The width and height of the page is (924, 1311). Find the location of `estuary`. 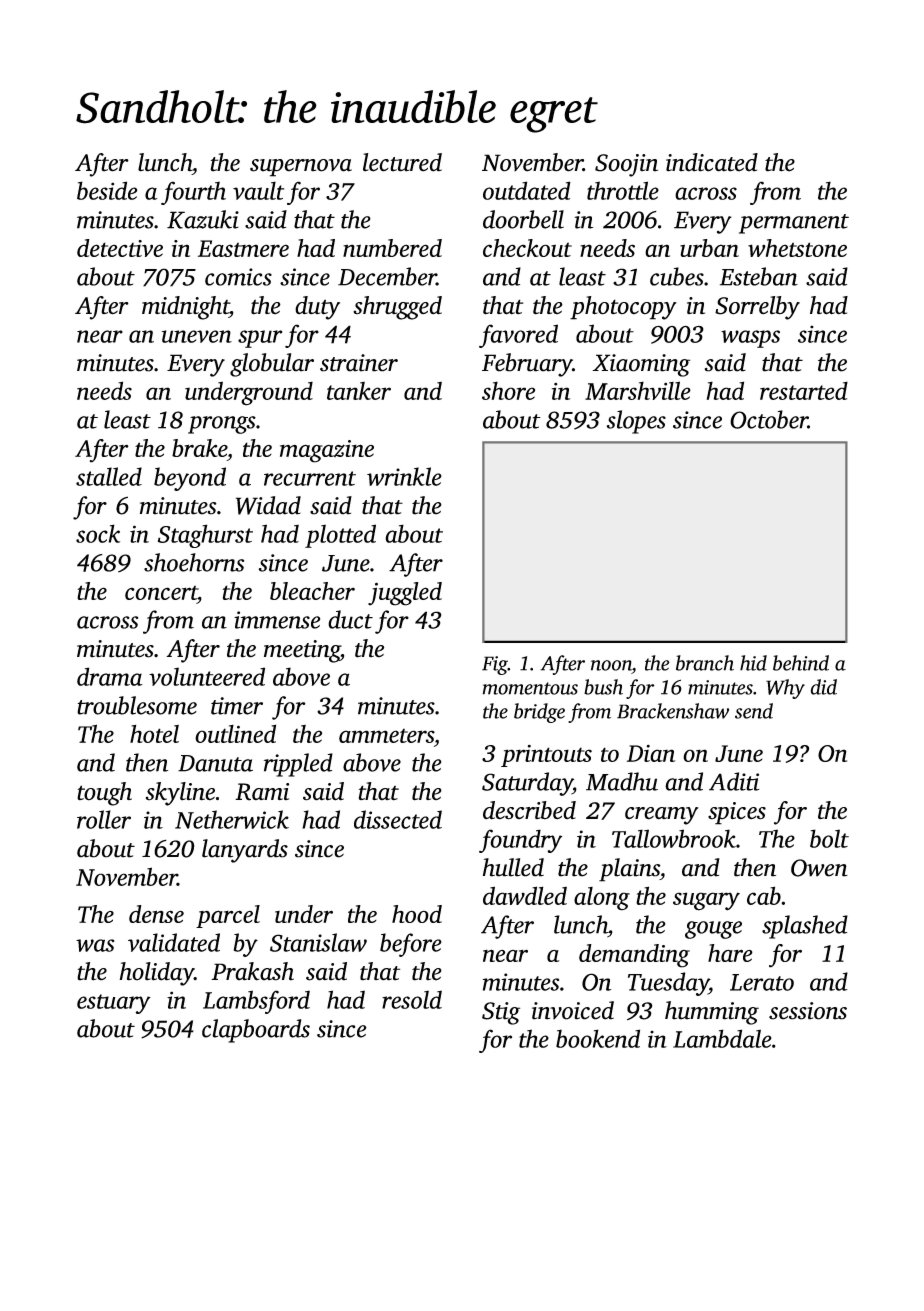

estuary is located at coordinates (114, 1004).
